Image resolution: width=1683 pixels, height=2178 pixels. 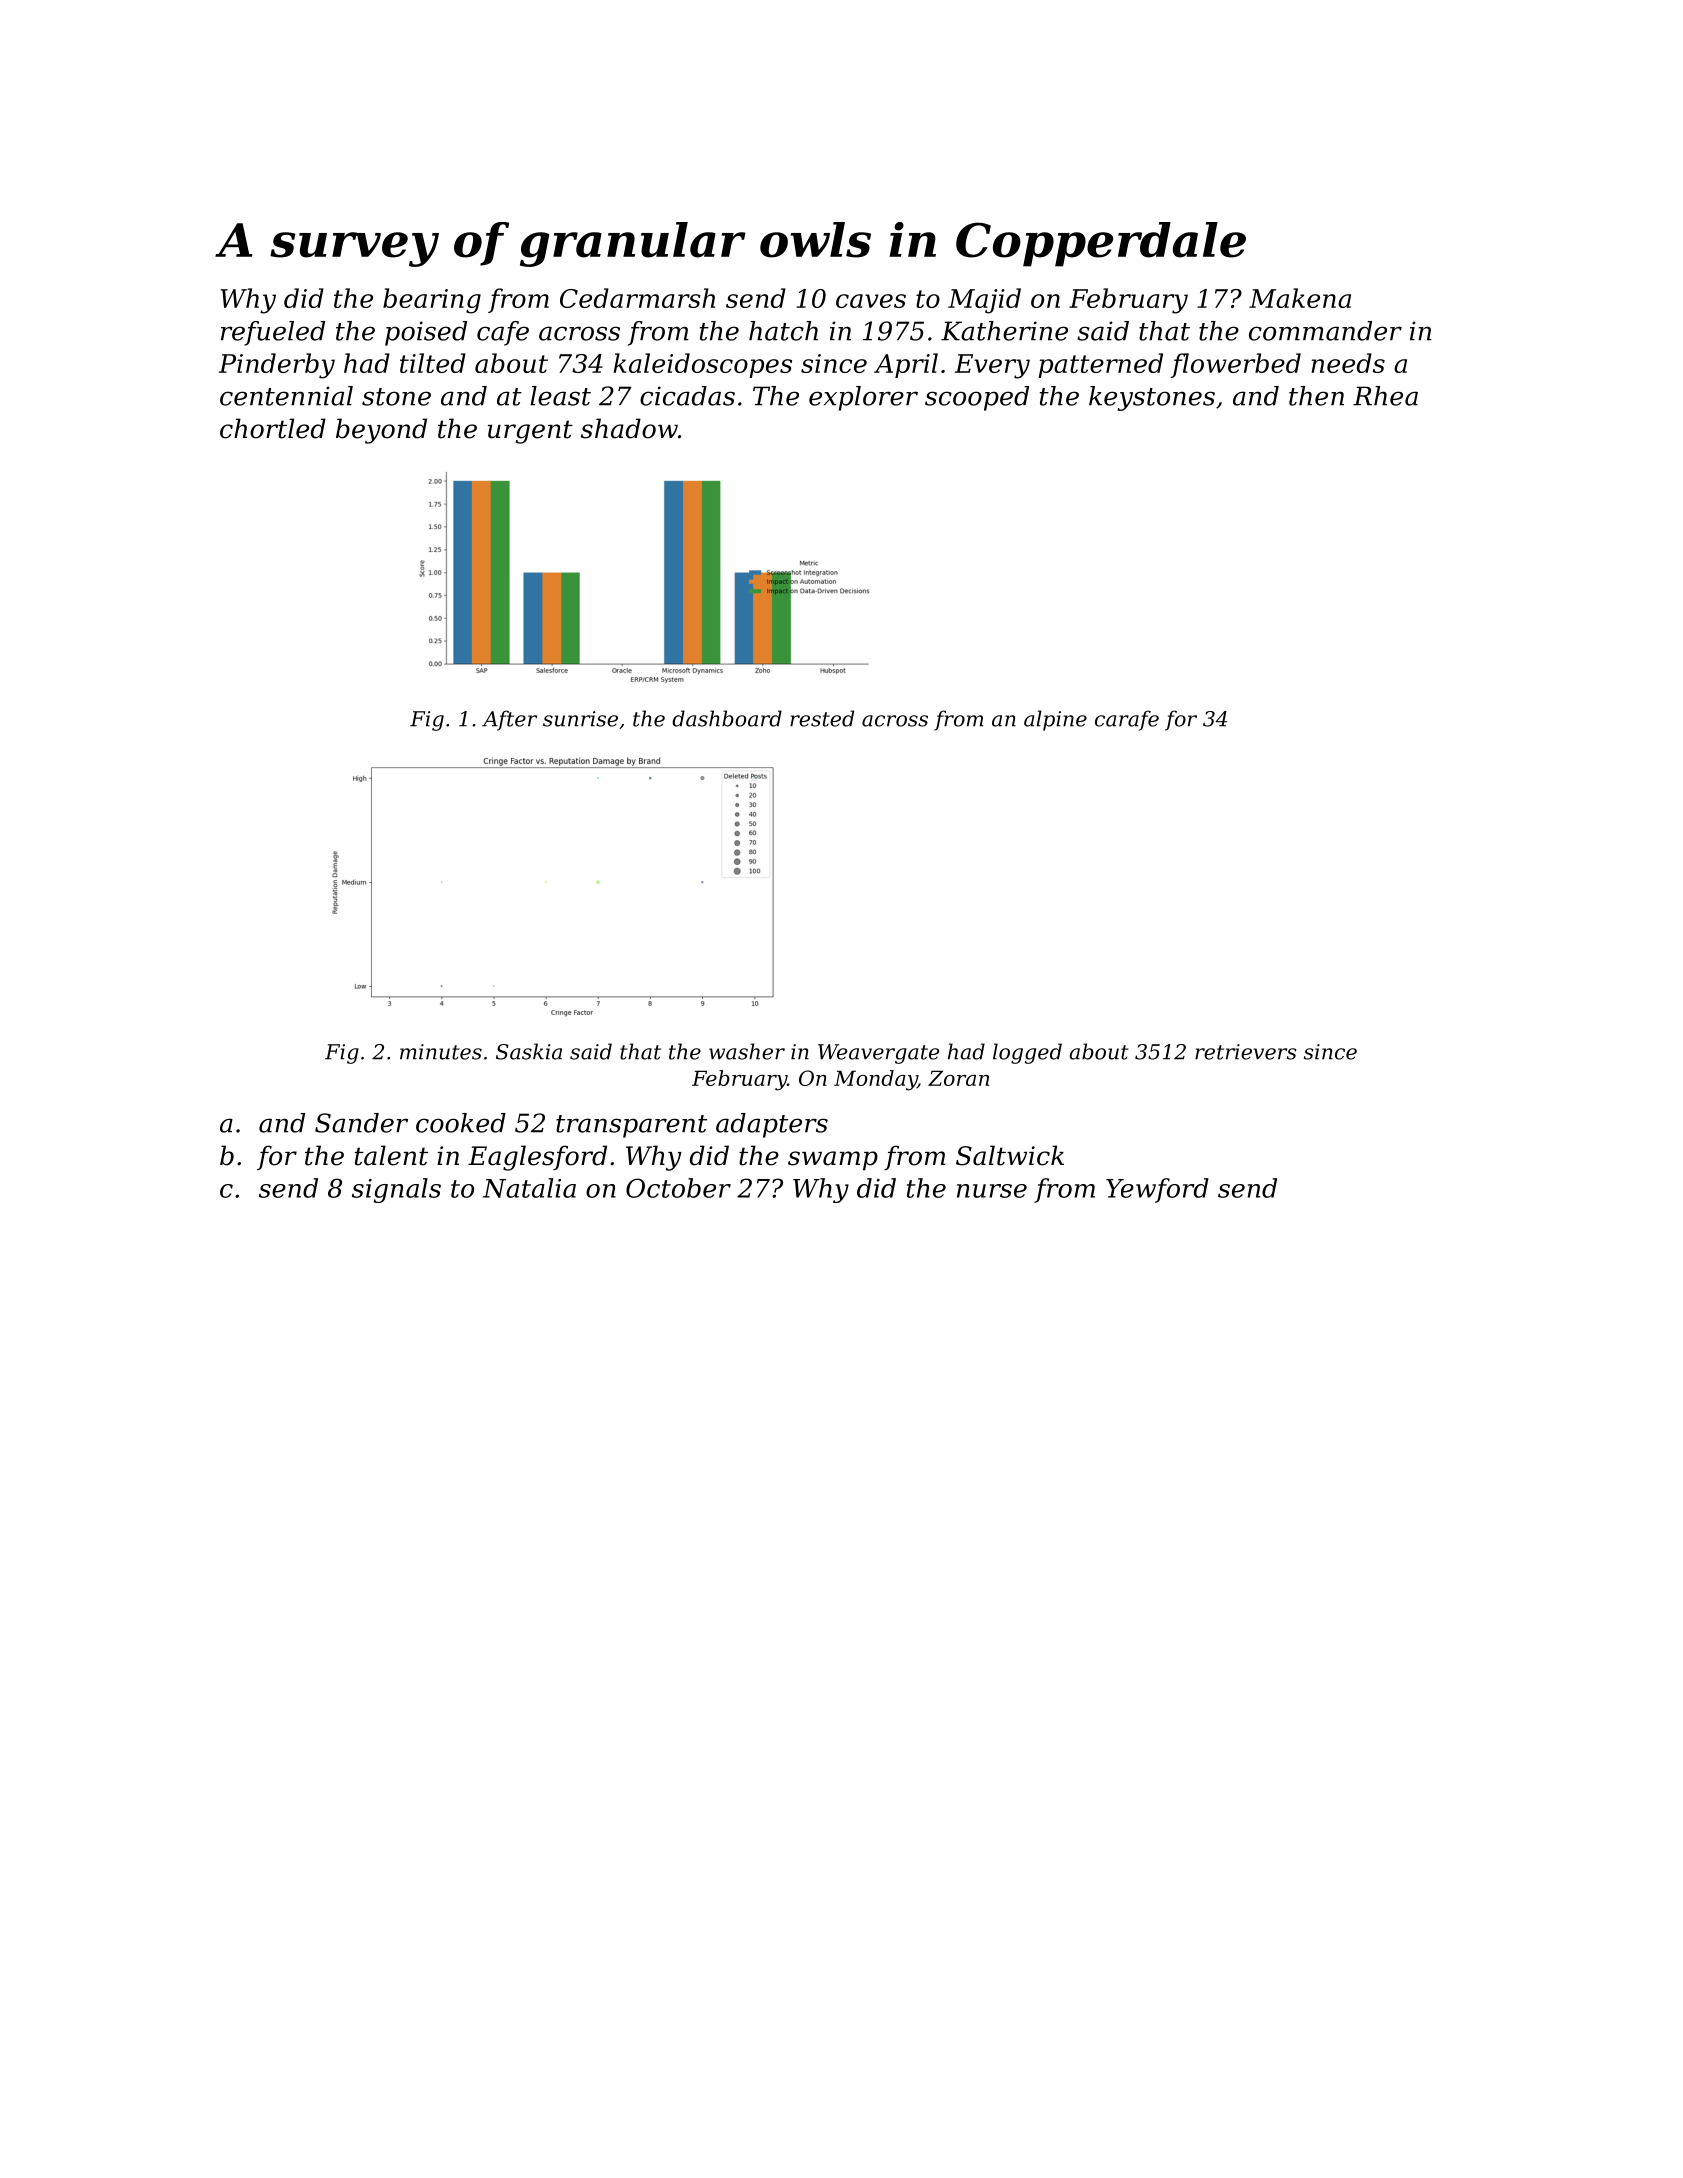 What do you see at coordinates (1127, 720) in the screenshot?
I see `carafe` at bounding box center [1127, 720].
